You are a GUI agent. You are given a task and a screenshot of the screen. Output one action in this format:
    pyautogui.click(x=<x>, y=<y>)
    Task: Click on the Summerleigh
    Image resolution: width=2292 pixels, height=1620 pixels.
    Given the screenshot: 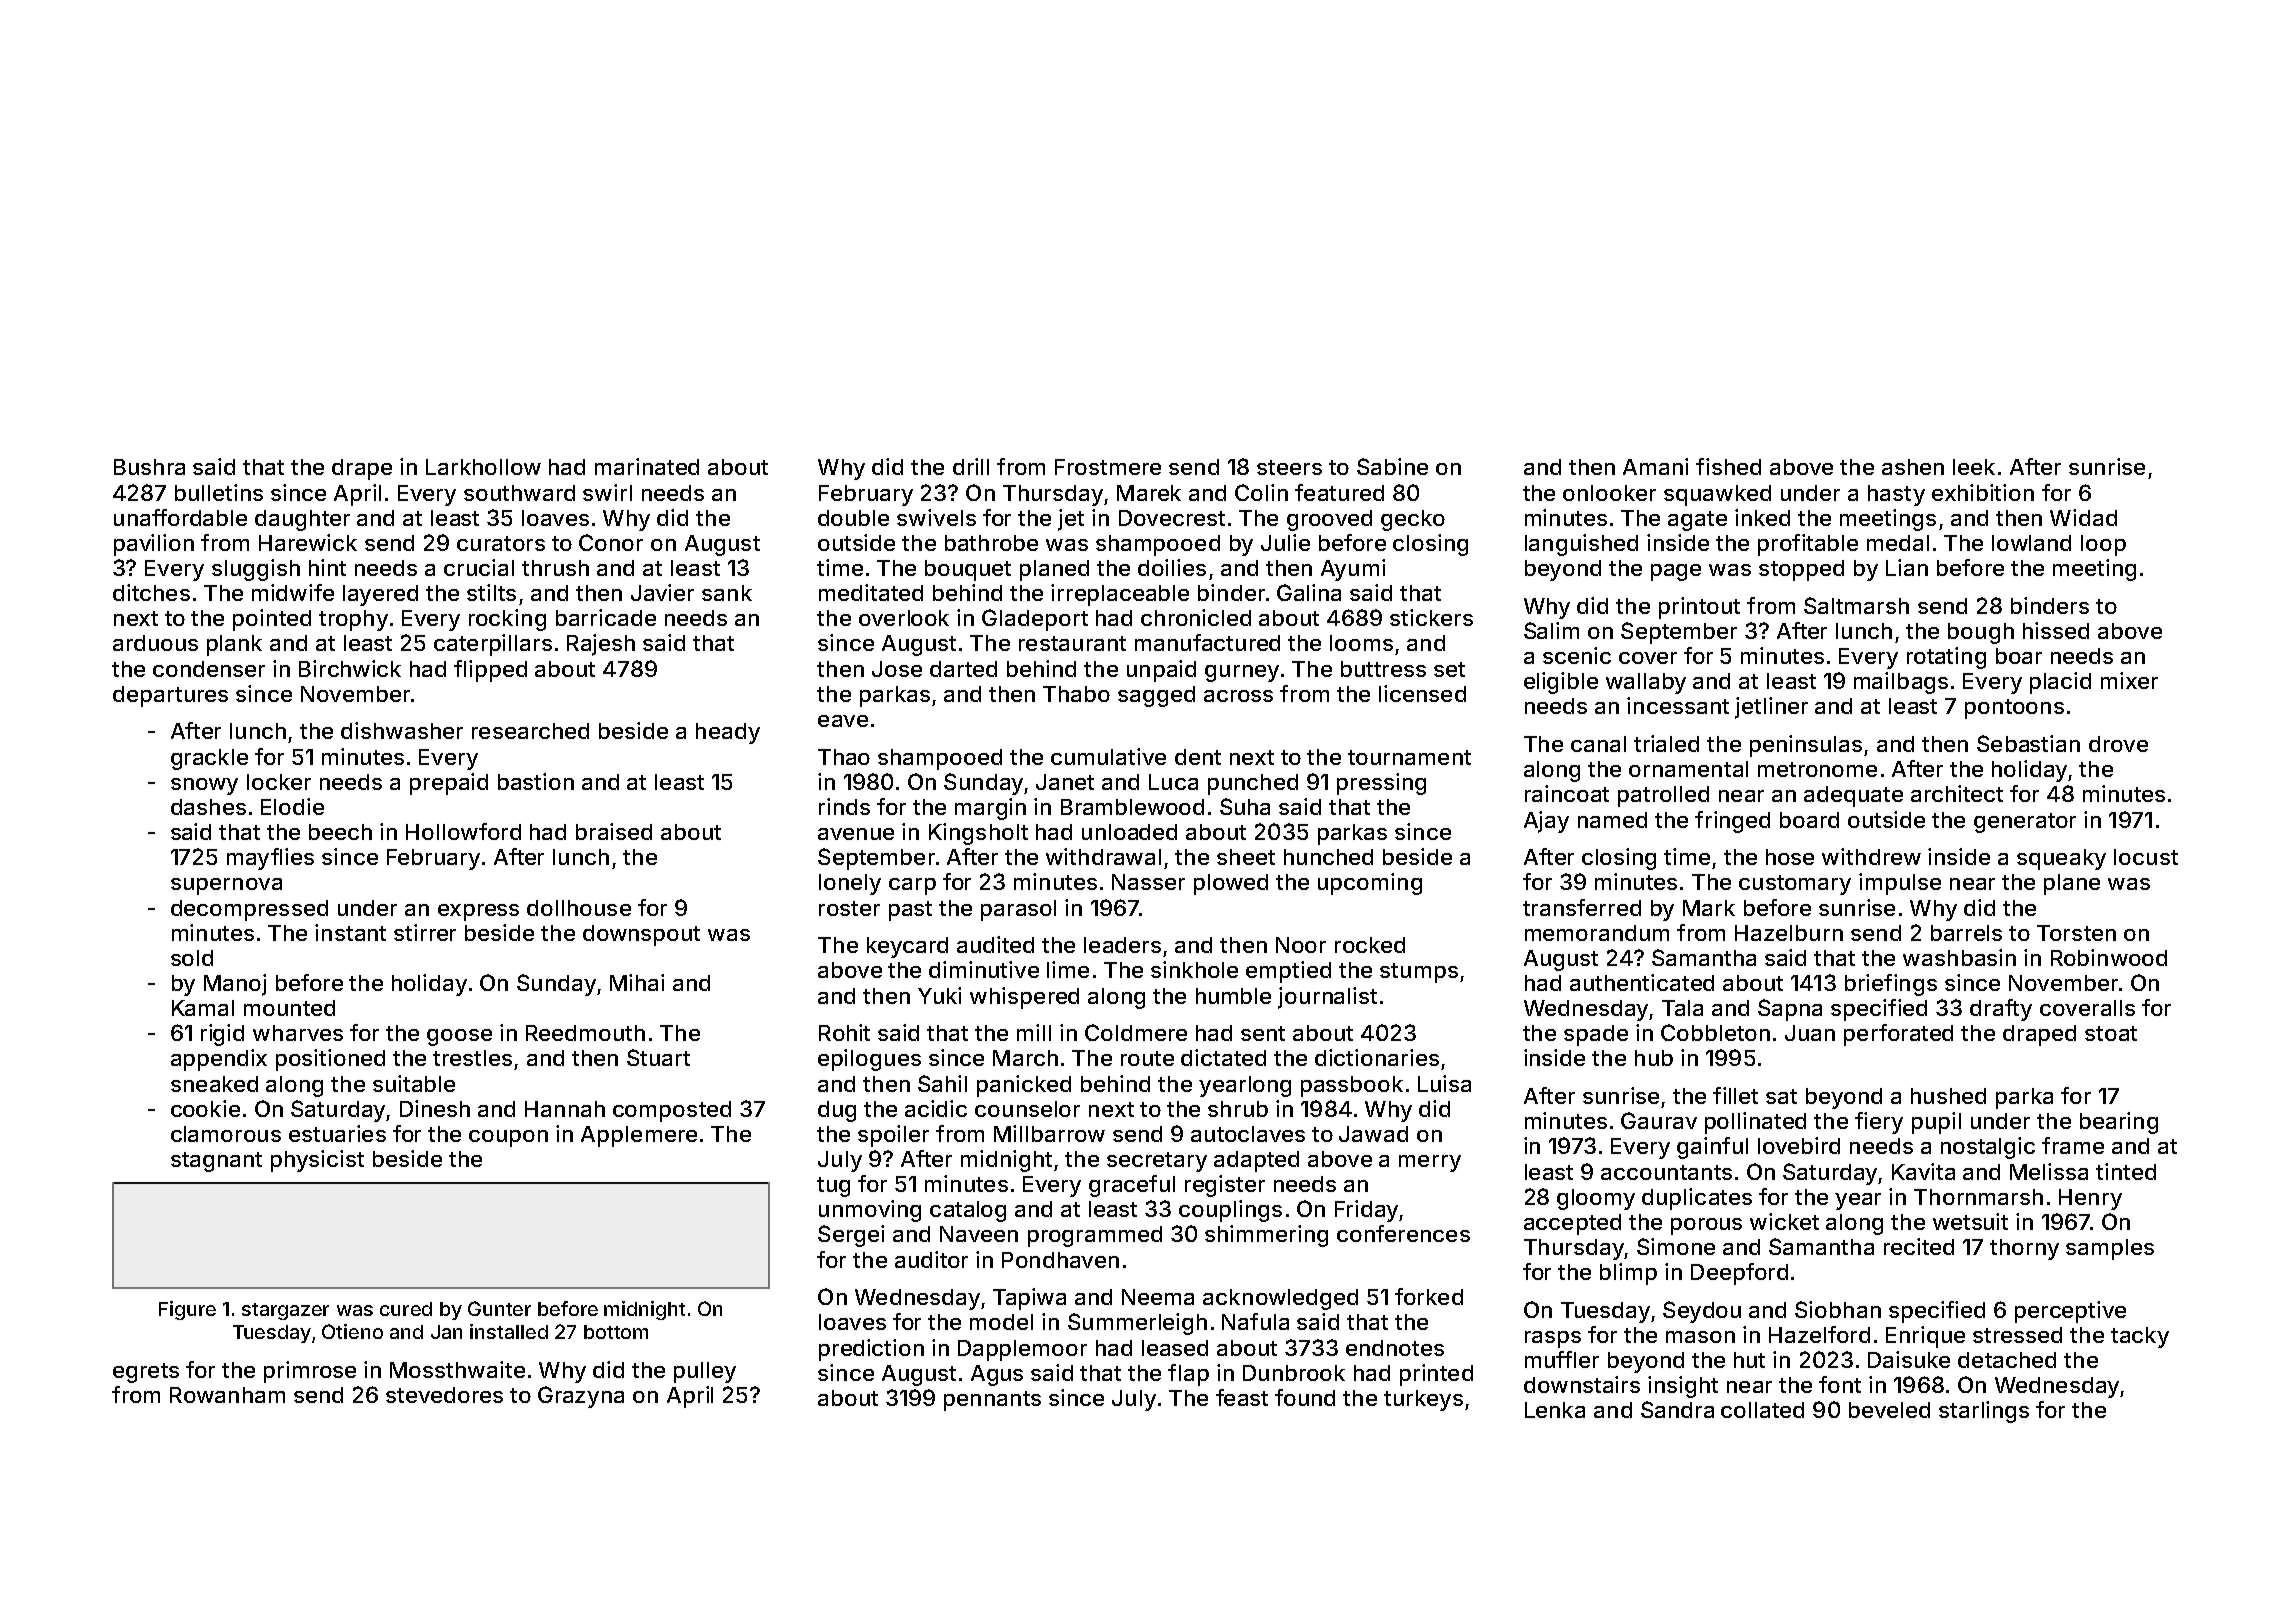 What is the action you would take?
    pyautogui.click(x=1137, y=1324)
